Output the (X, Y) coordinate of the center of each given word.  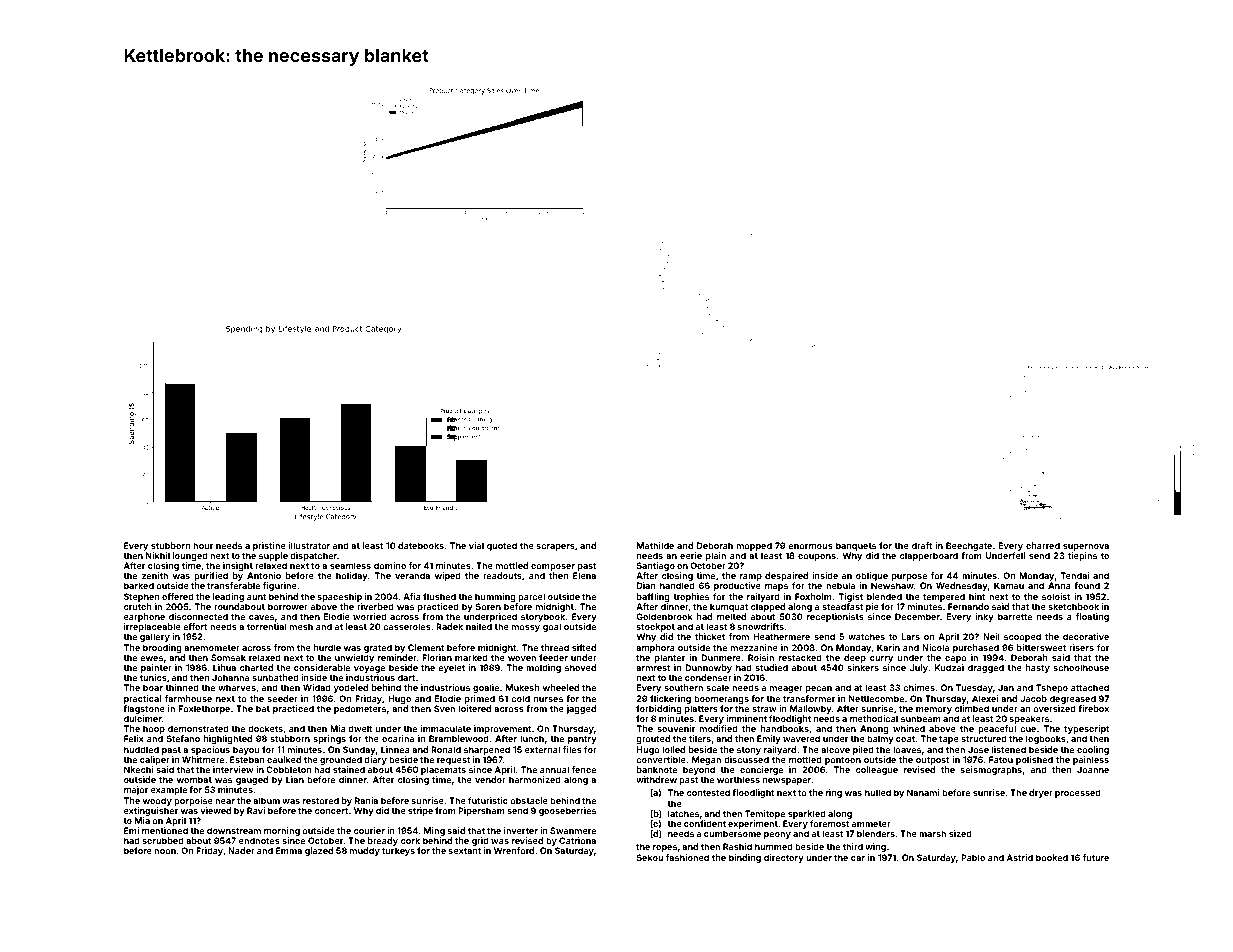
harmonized (535, 779)
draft (922, 545)
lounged (190, 556)
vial (476, 545)
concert (332, 811)
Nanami (923, 792)
